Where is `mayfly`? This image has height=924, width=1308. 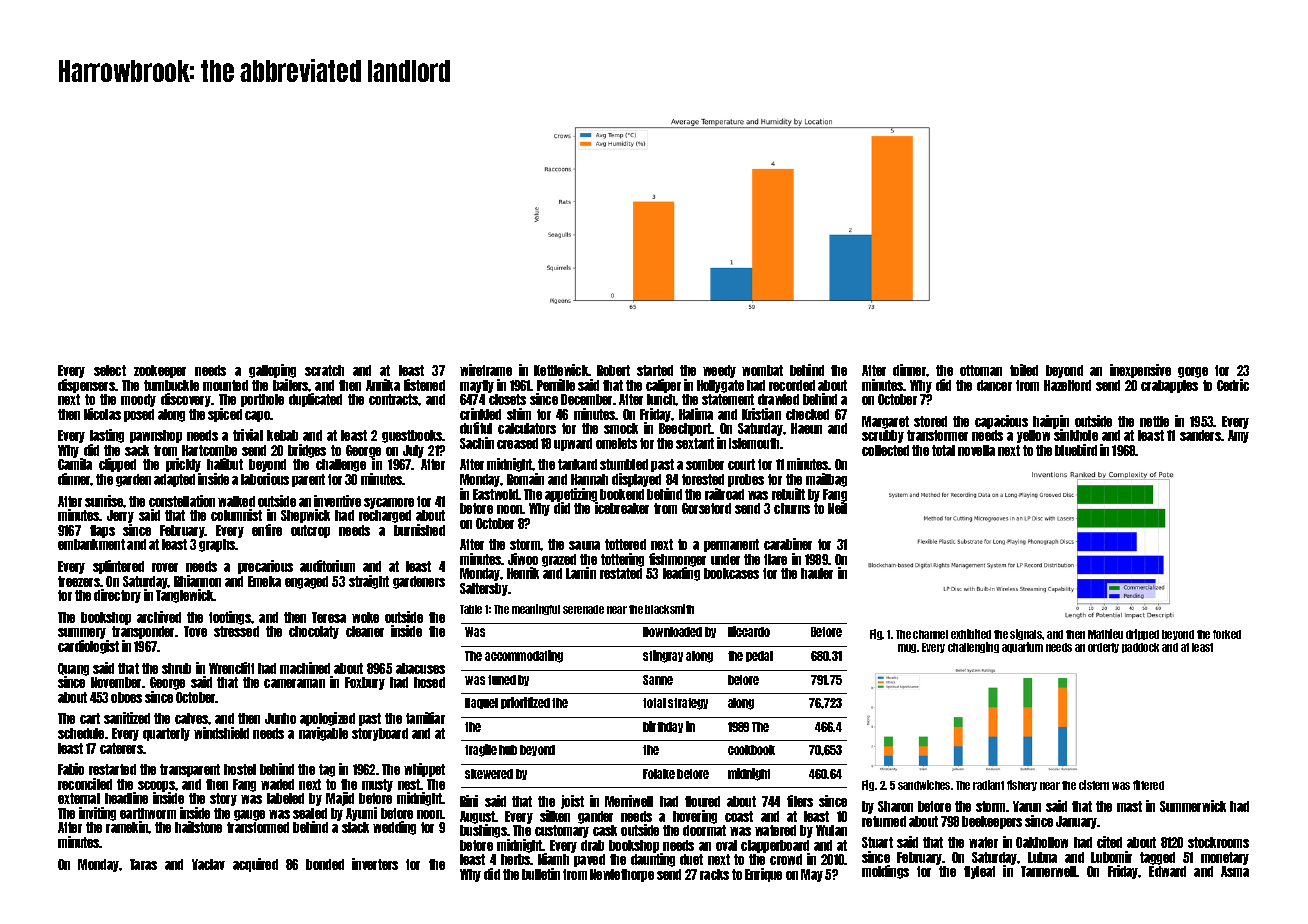
mayfly is located at coordinates (477, 386).
